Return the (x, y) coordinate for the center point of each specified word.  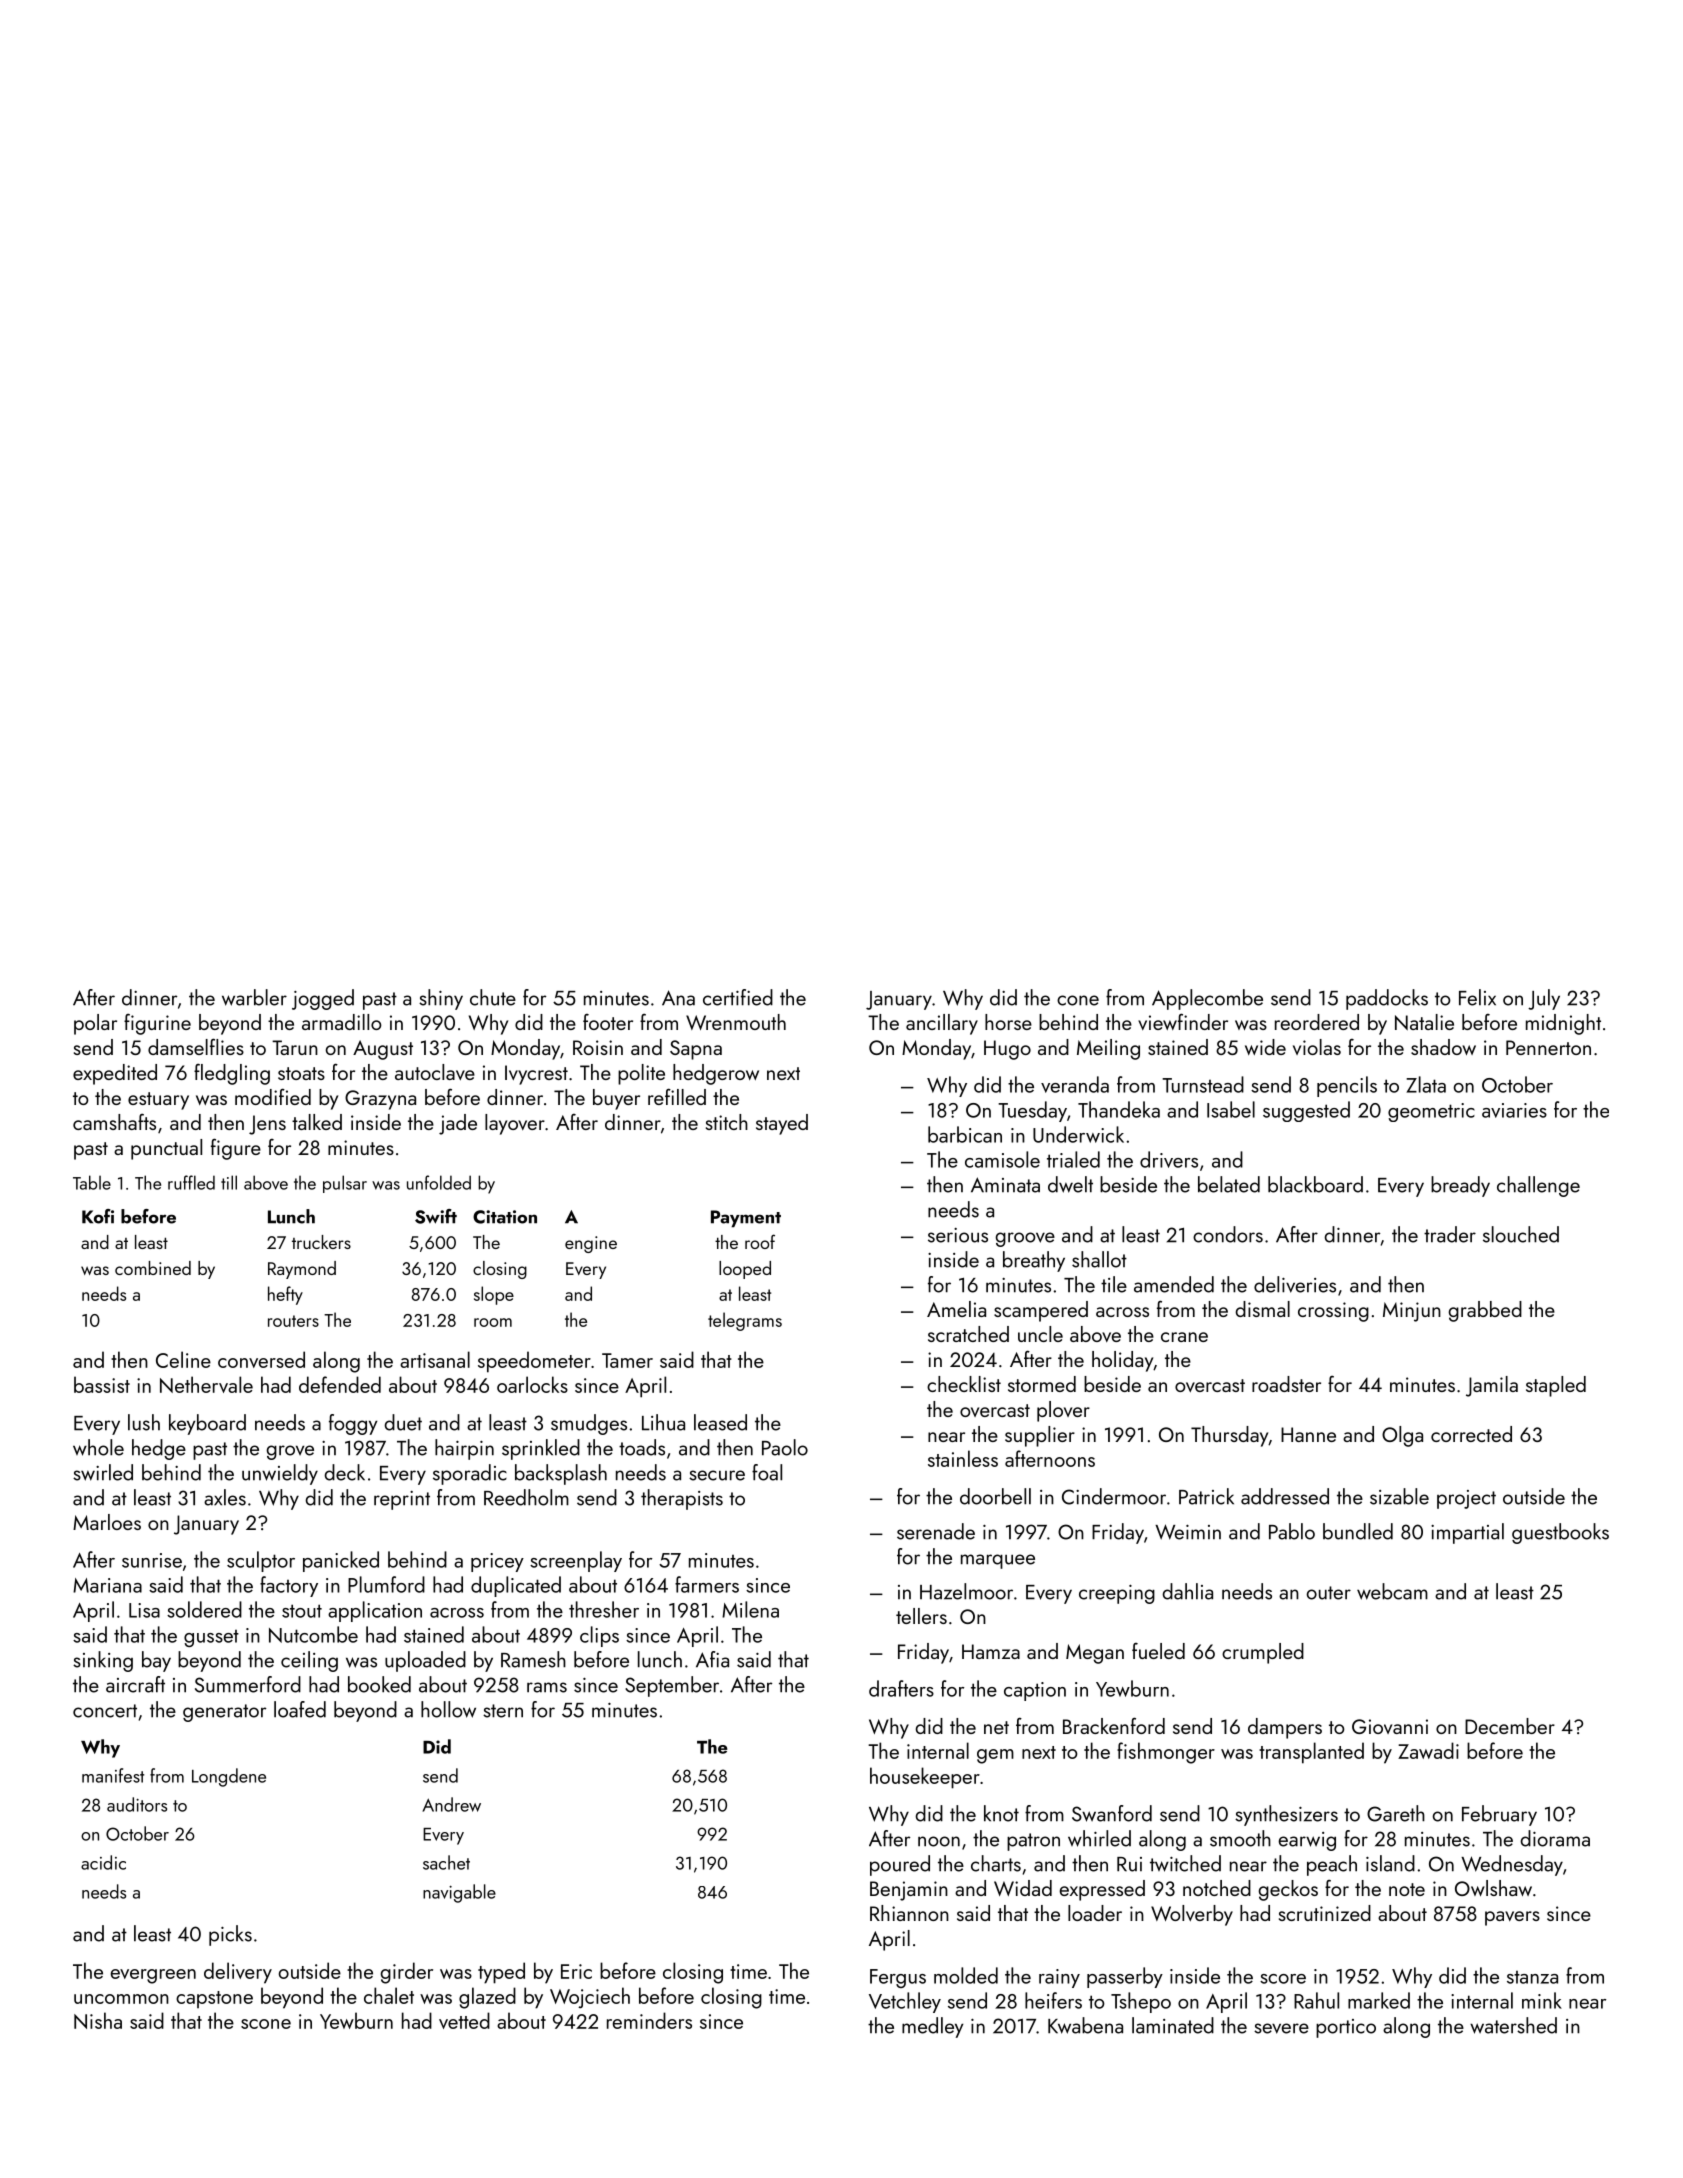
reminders (649, 2020)
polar (95, 1024)
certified (738, 997)
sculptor (261, 1561)
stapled (1556, 1386)
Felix (1477, 997)
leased (720, 1422)
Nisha (98, 2020)
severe (1281, 2028)
